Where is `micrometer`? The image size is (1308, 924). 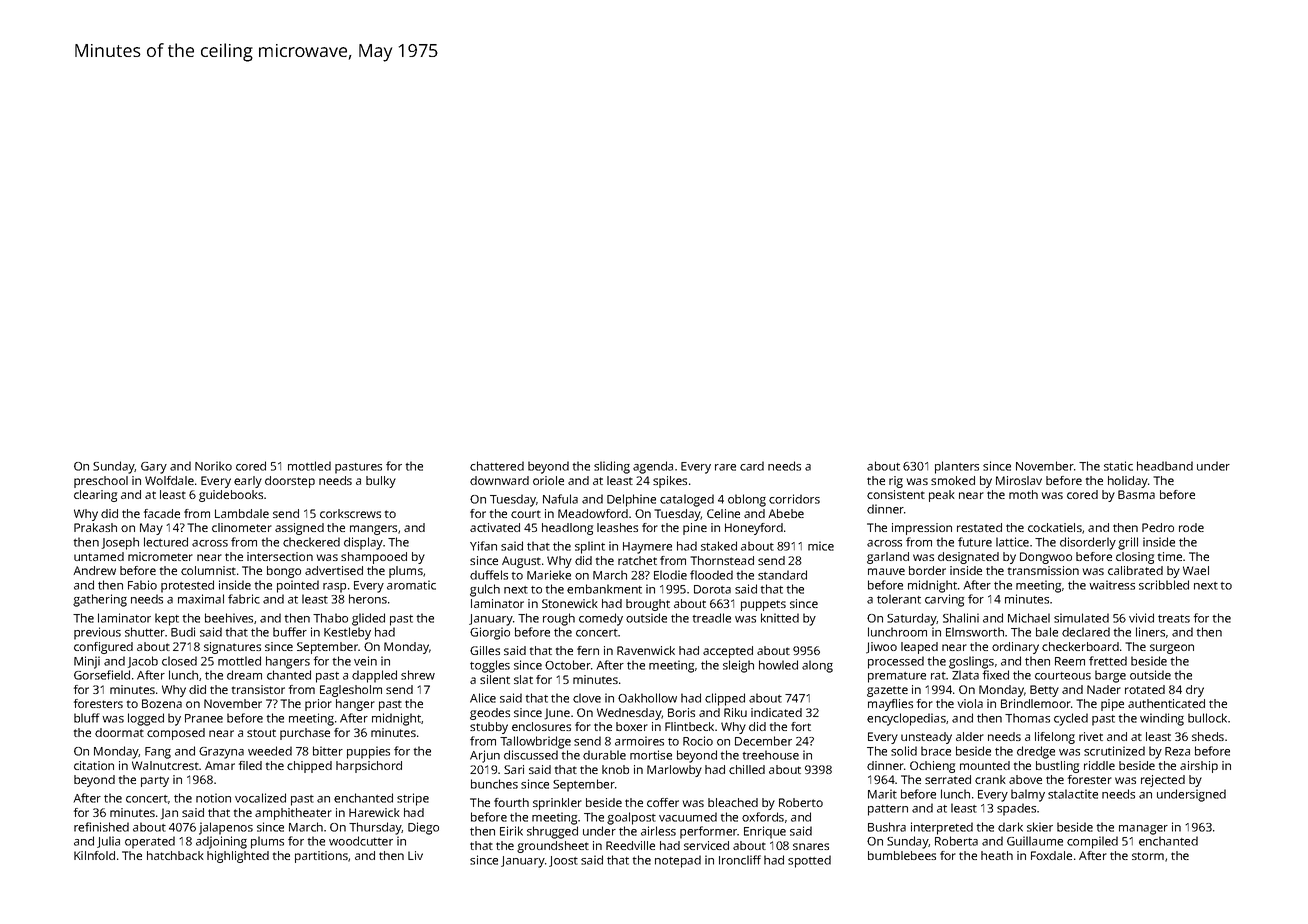
micrometer is located at coordinates (160, 556).
